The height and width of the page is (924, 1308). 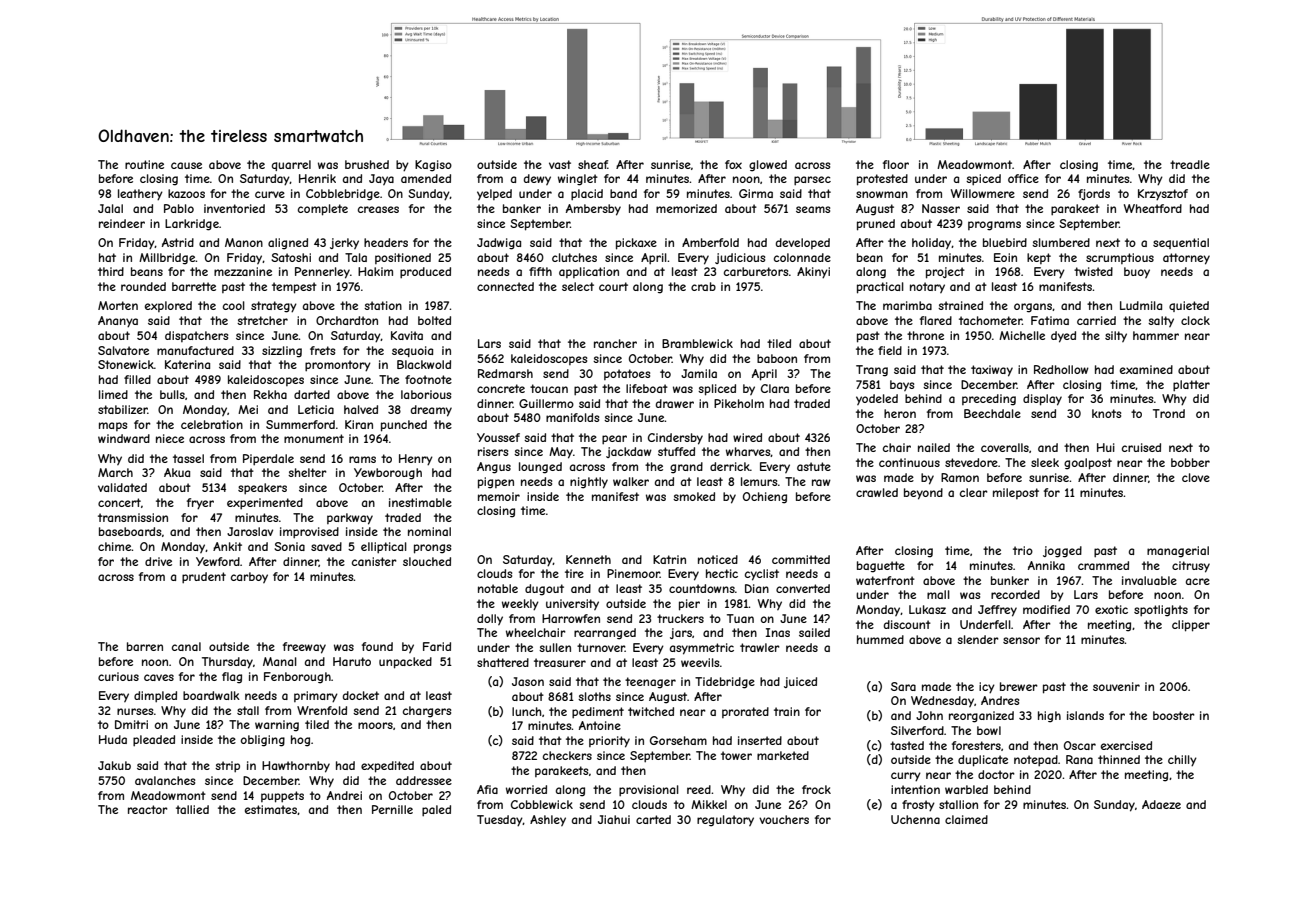 What do you see at coordinates (144, 164) in the page?
I see `routine` at bounding box center [144, 164].
